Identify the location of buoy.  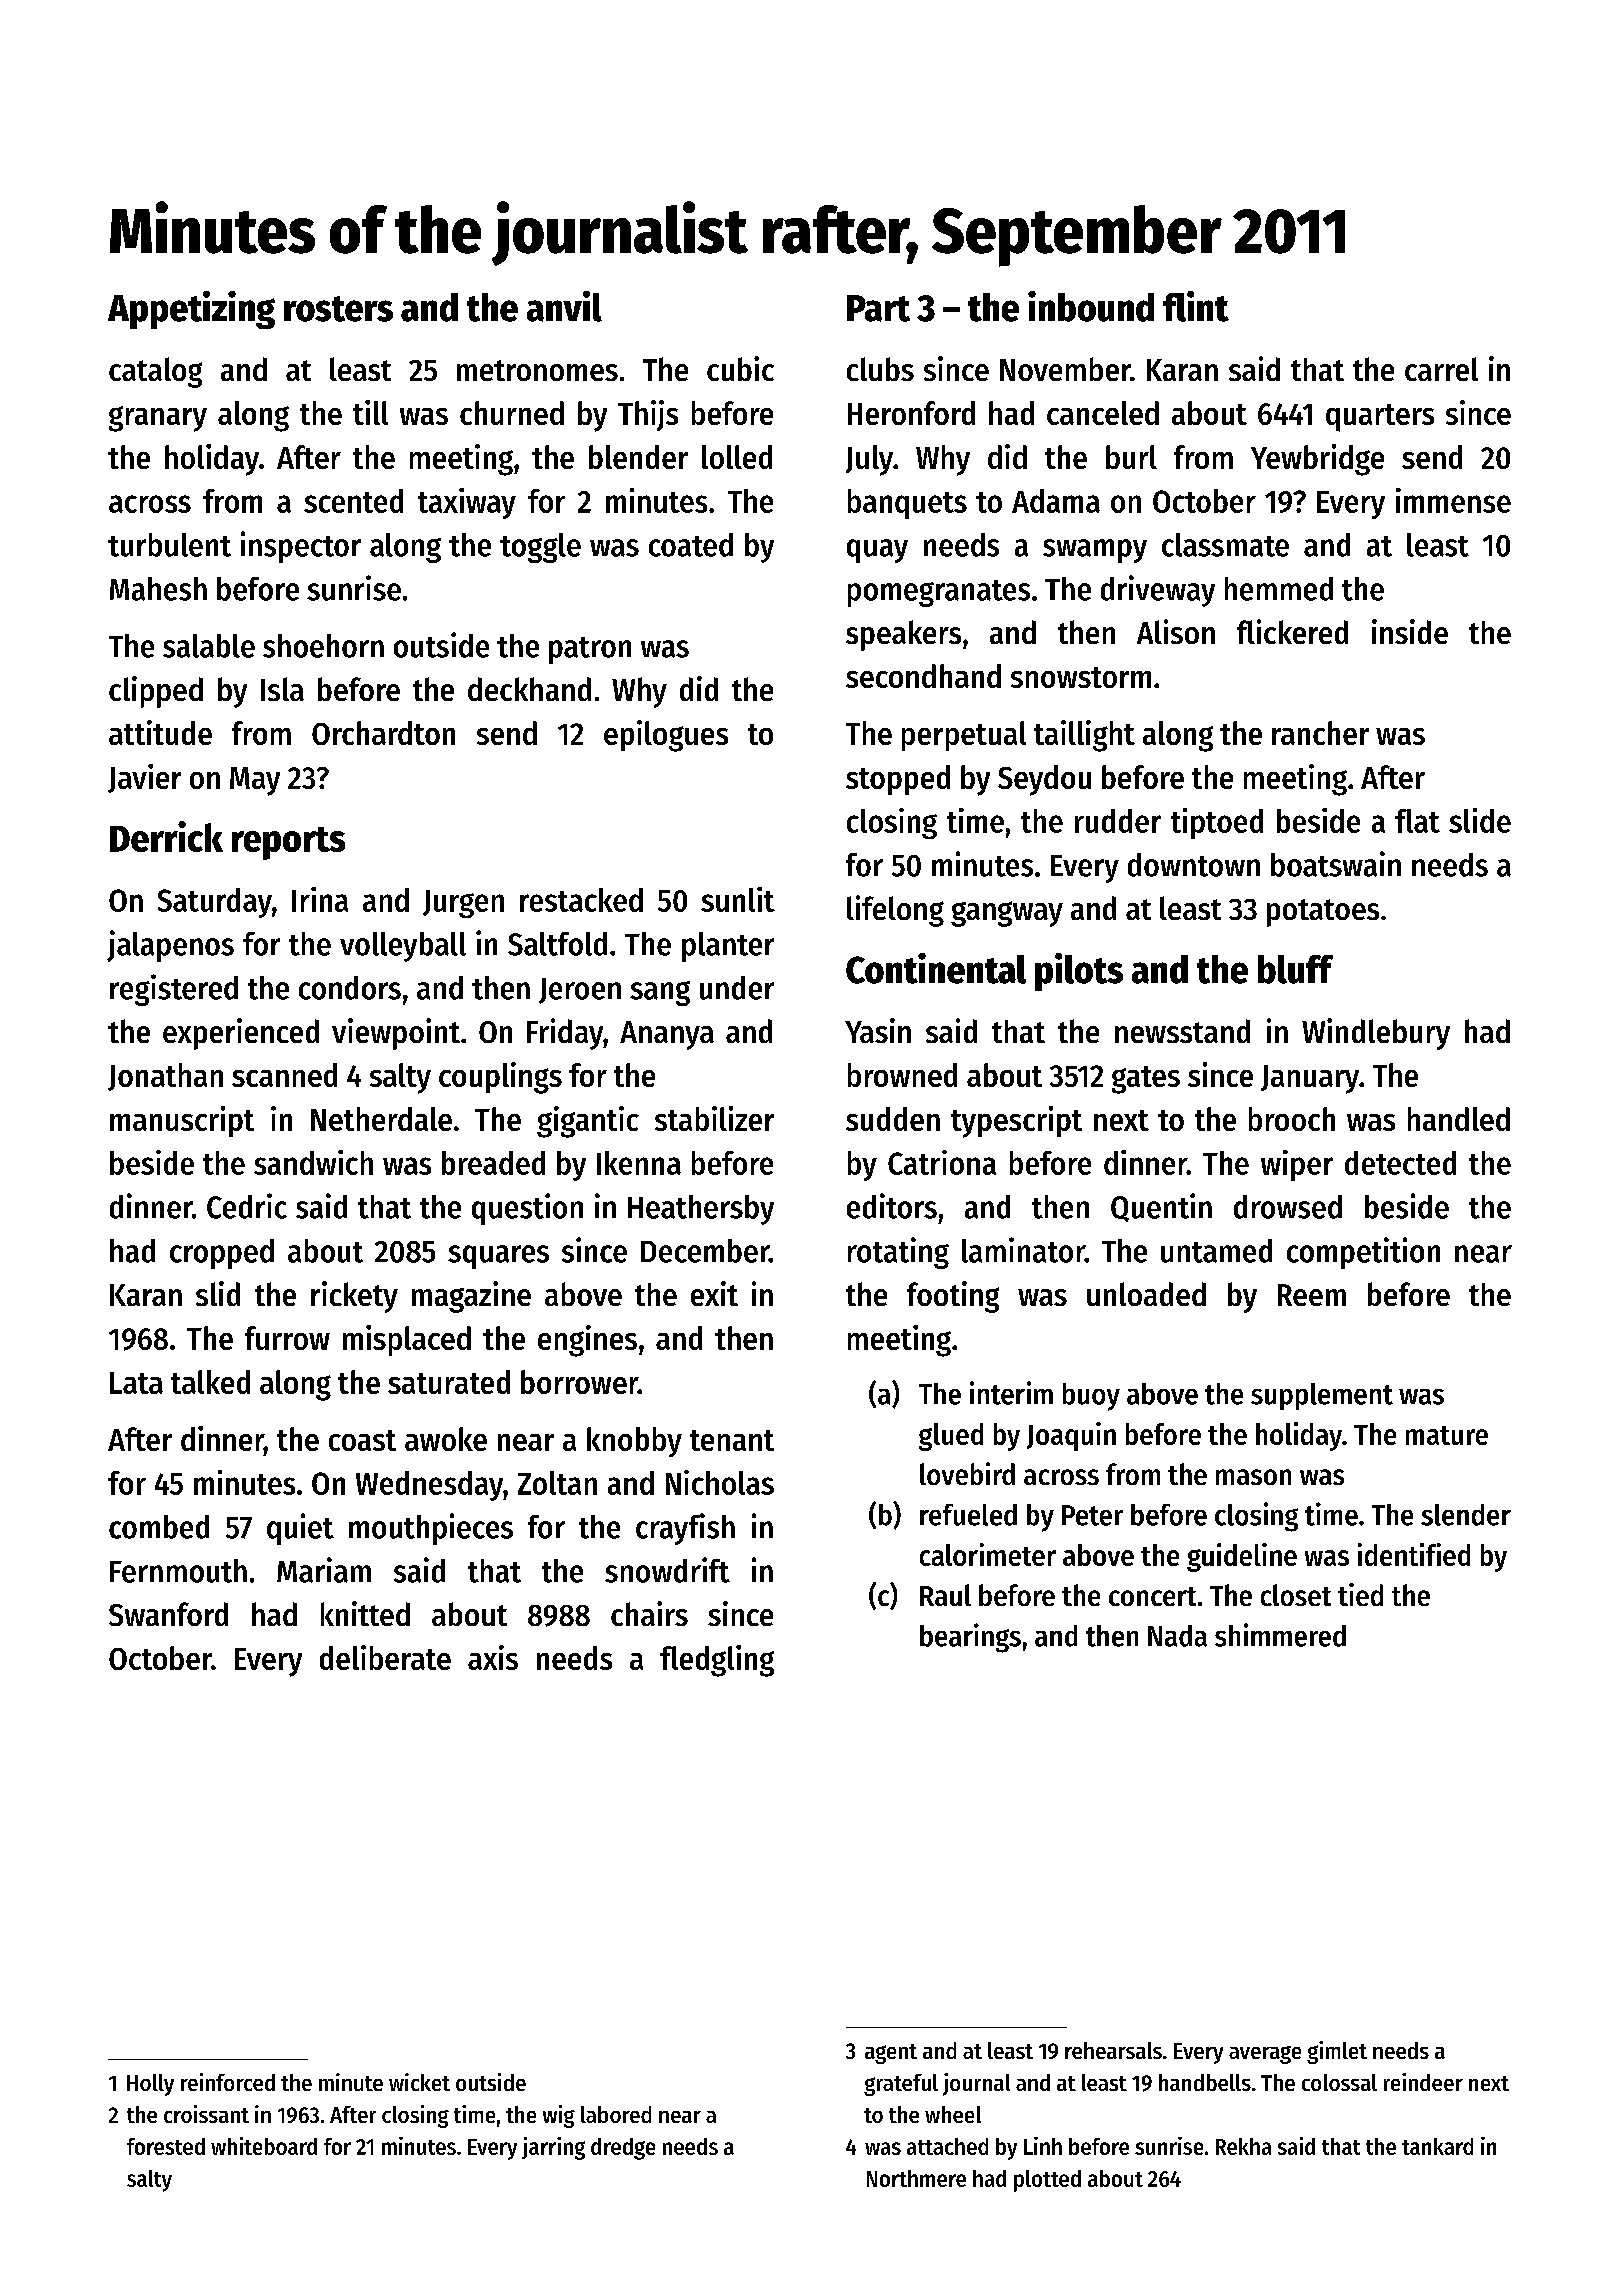
(1091, 1397).
